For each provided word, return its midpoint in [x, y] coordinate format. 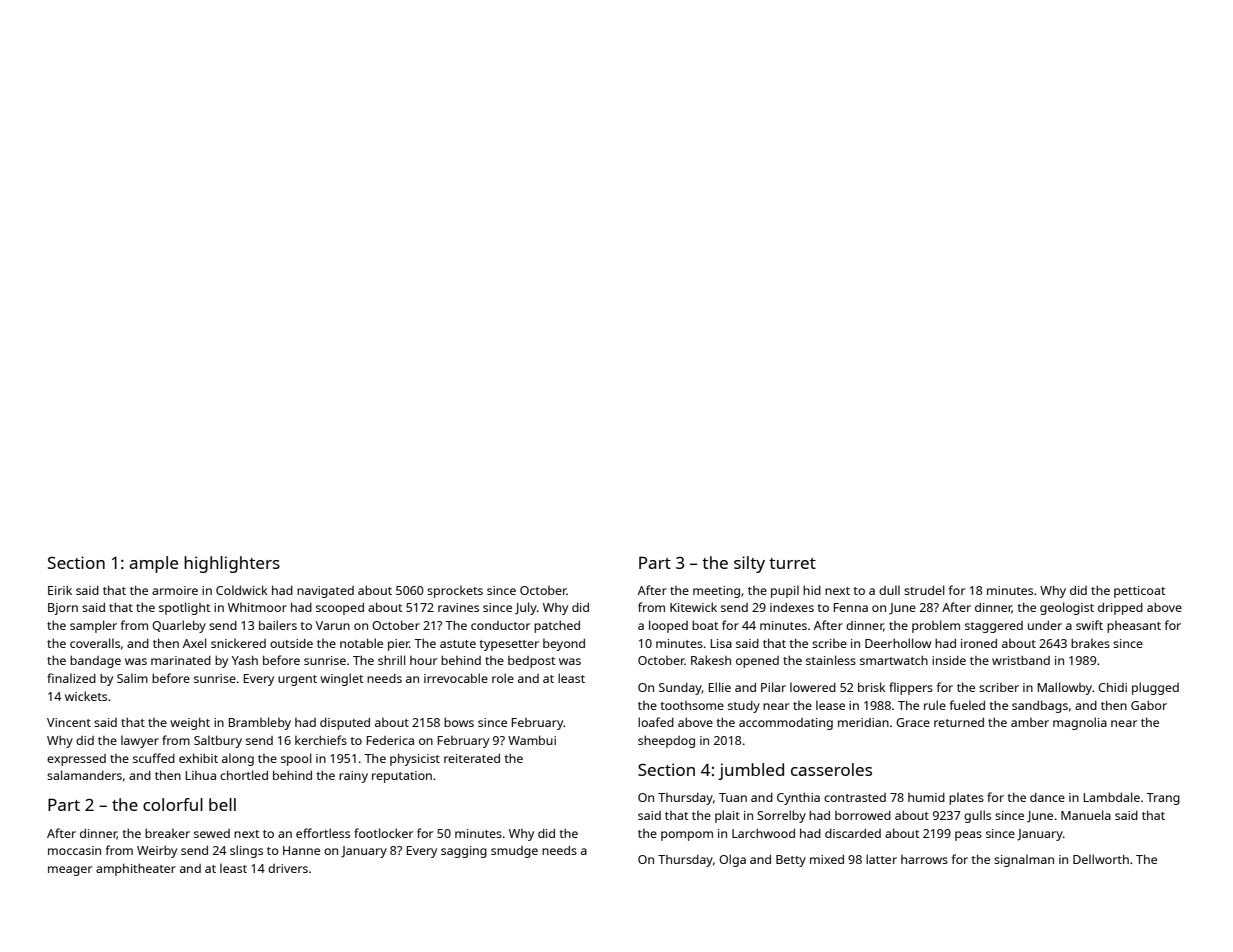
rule [935, 705]
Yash [245, 660]
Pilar [773, 687]
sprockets [455, 591]
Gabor [1149, 705]
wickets [86, 696]
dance [1047, 797]
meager [70, 871]
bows [459, 722]
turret [792, 563]
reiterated [472, 758]
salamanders [84, 775]
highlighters [232, 564]
